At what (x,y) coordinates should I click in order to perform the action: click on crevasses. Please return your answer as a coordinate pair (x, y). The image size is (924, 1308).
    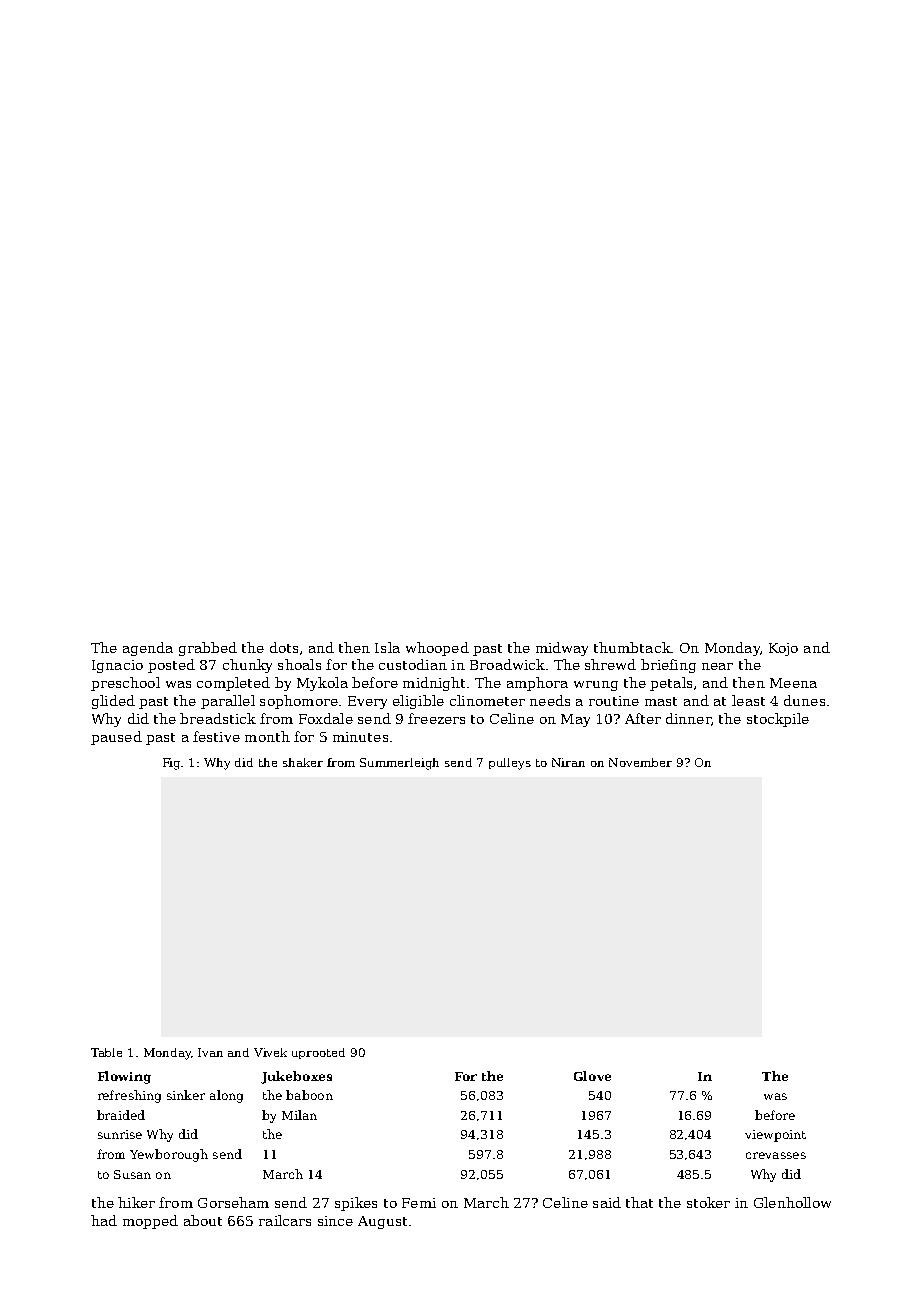
    Looking at the image, I should click on (776, 1155).
